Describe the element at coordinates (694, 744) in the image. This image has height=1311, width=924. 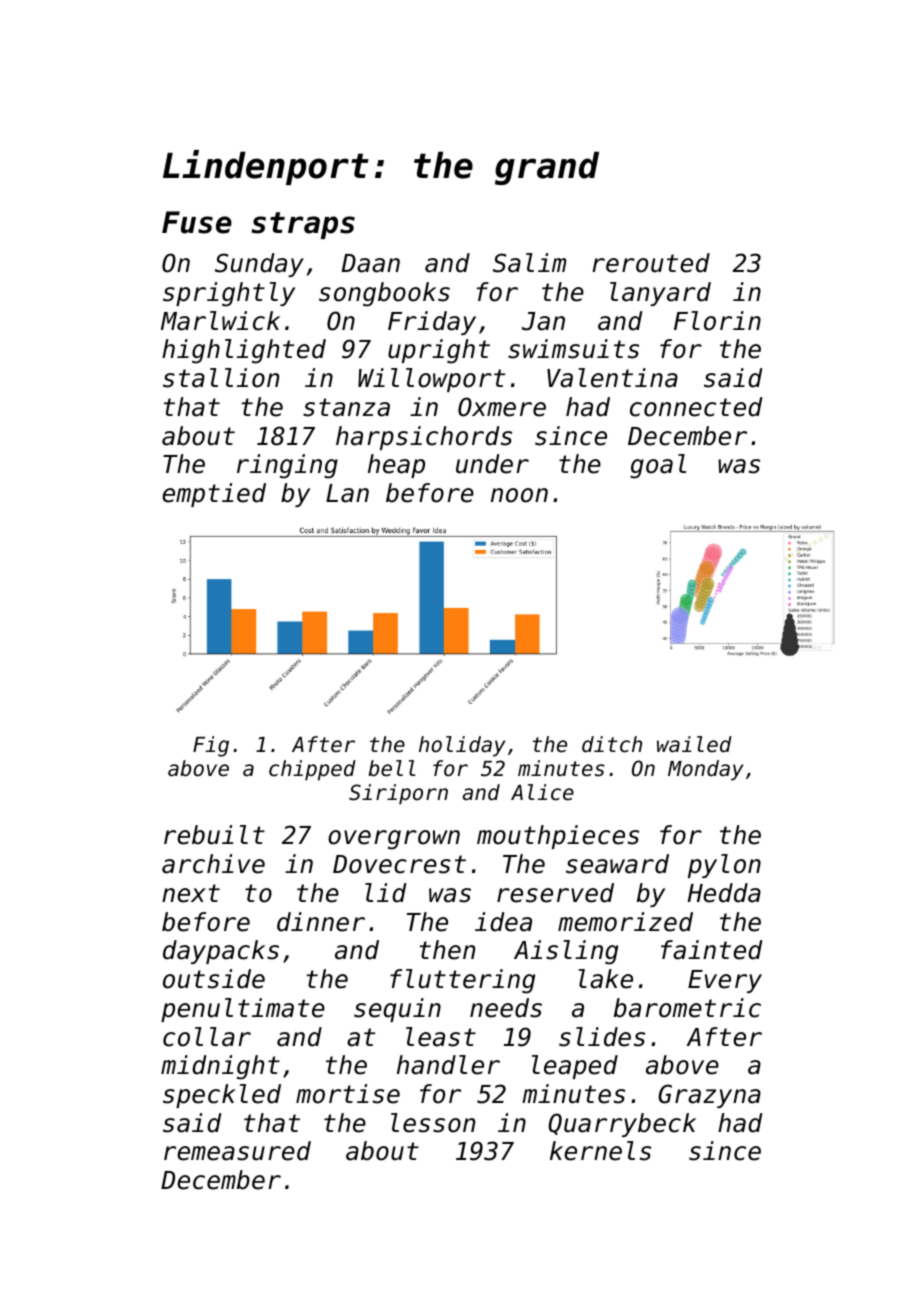
I see `wailed` at that location.
